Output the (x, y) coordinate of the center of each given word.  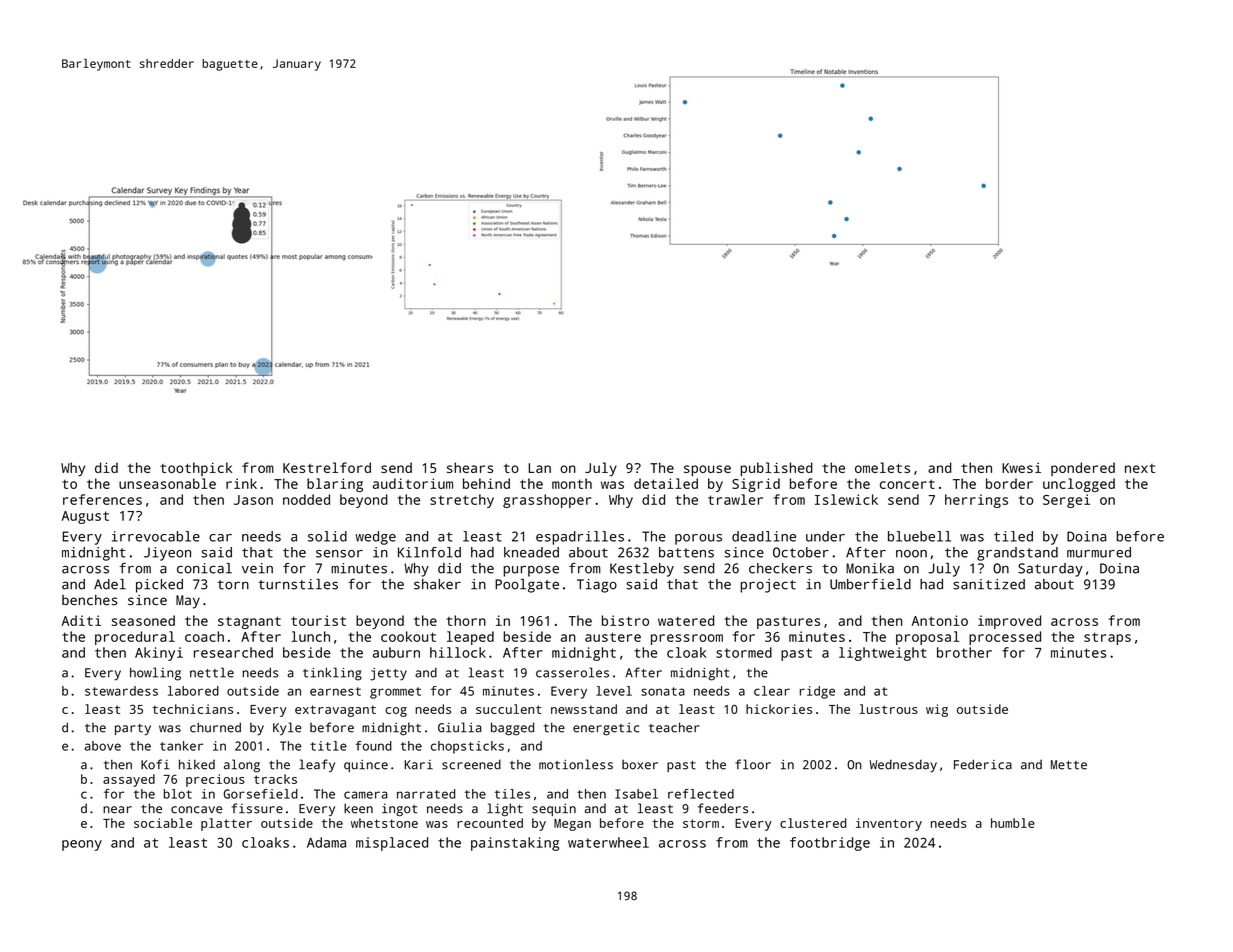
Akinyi (159, 654)
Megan (572, 825)
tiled (1013, 536)
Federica (983, 764)
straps (1107, 638)
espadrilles (580, 538)
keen (358, 808)
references (102, 499)
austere (613, 637)
